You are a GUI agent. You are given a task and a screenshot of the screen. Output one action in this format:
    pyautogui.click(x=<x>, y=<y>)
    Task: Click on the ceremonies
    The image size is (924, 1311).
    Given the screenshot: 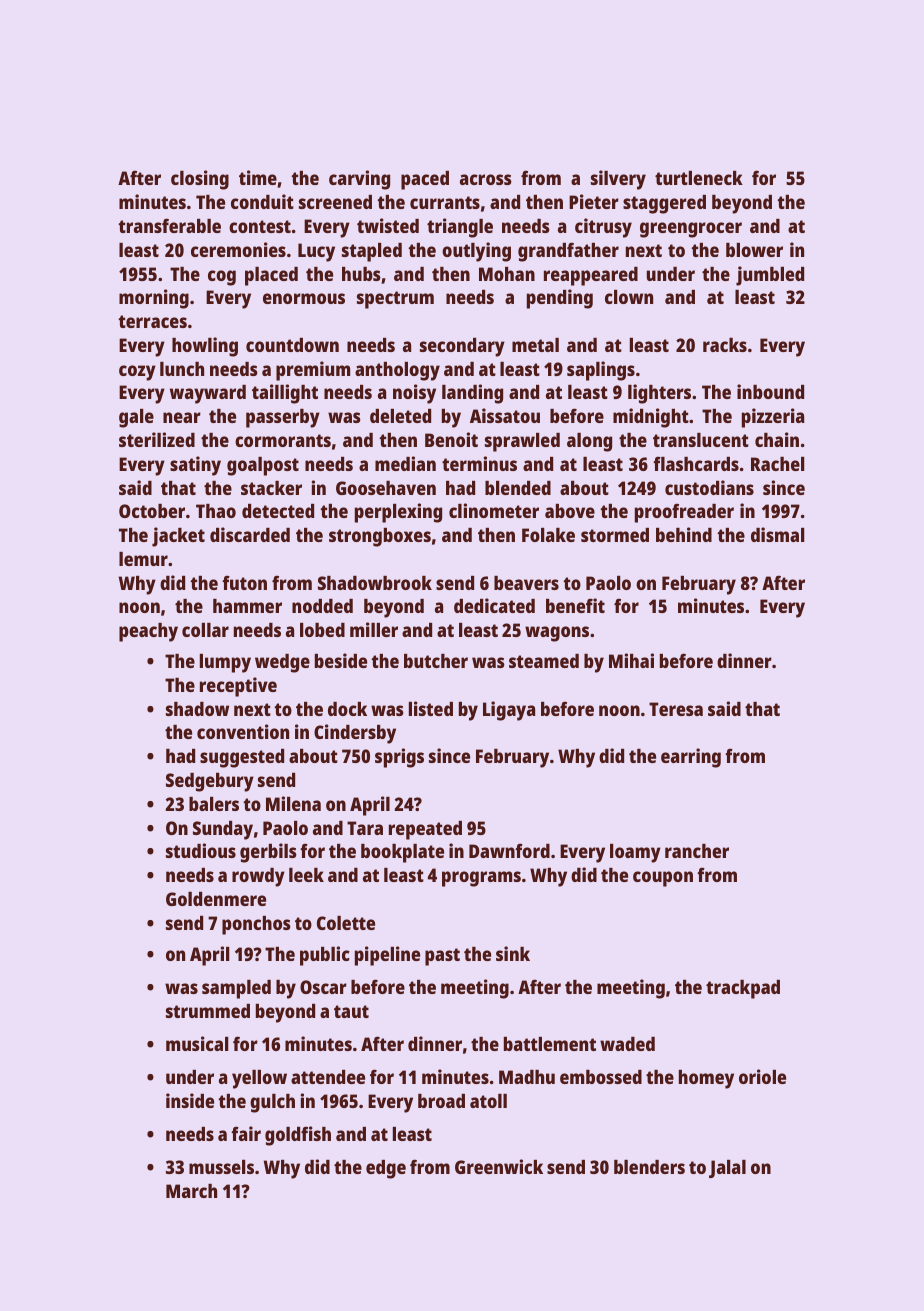 What is the action you would take?
    pyautogui.click(x=238, y=249)
